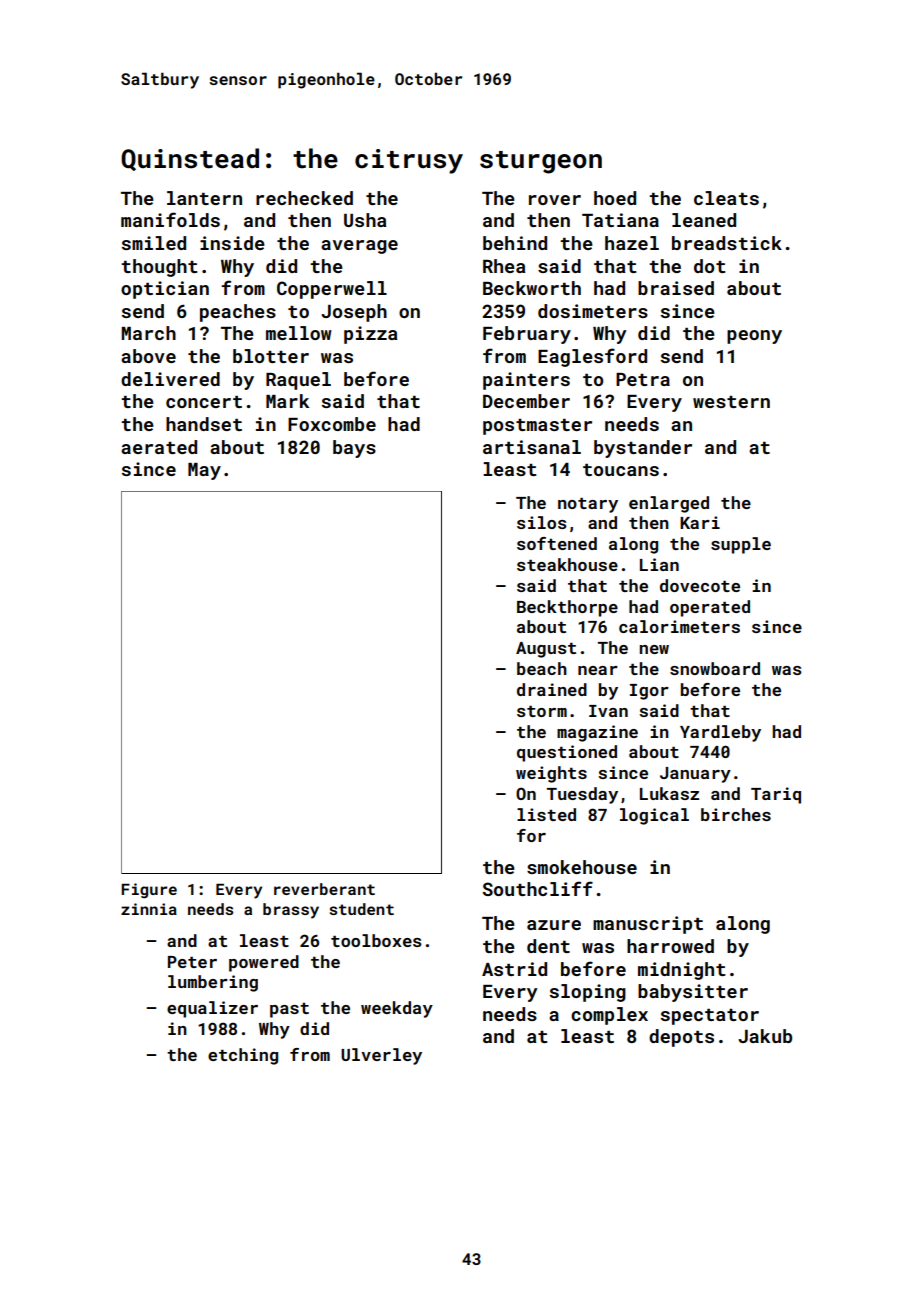  What do you see at coordinates (381, 1056) in the screenshot?
I see `Ulverley` at bounding box center [381, 1056].
